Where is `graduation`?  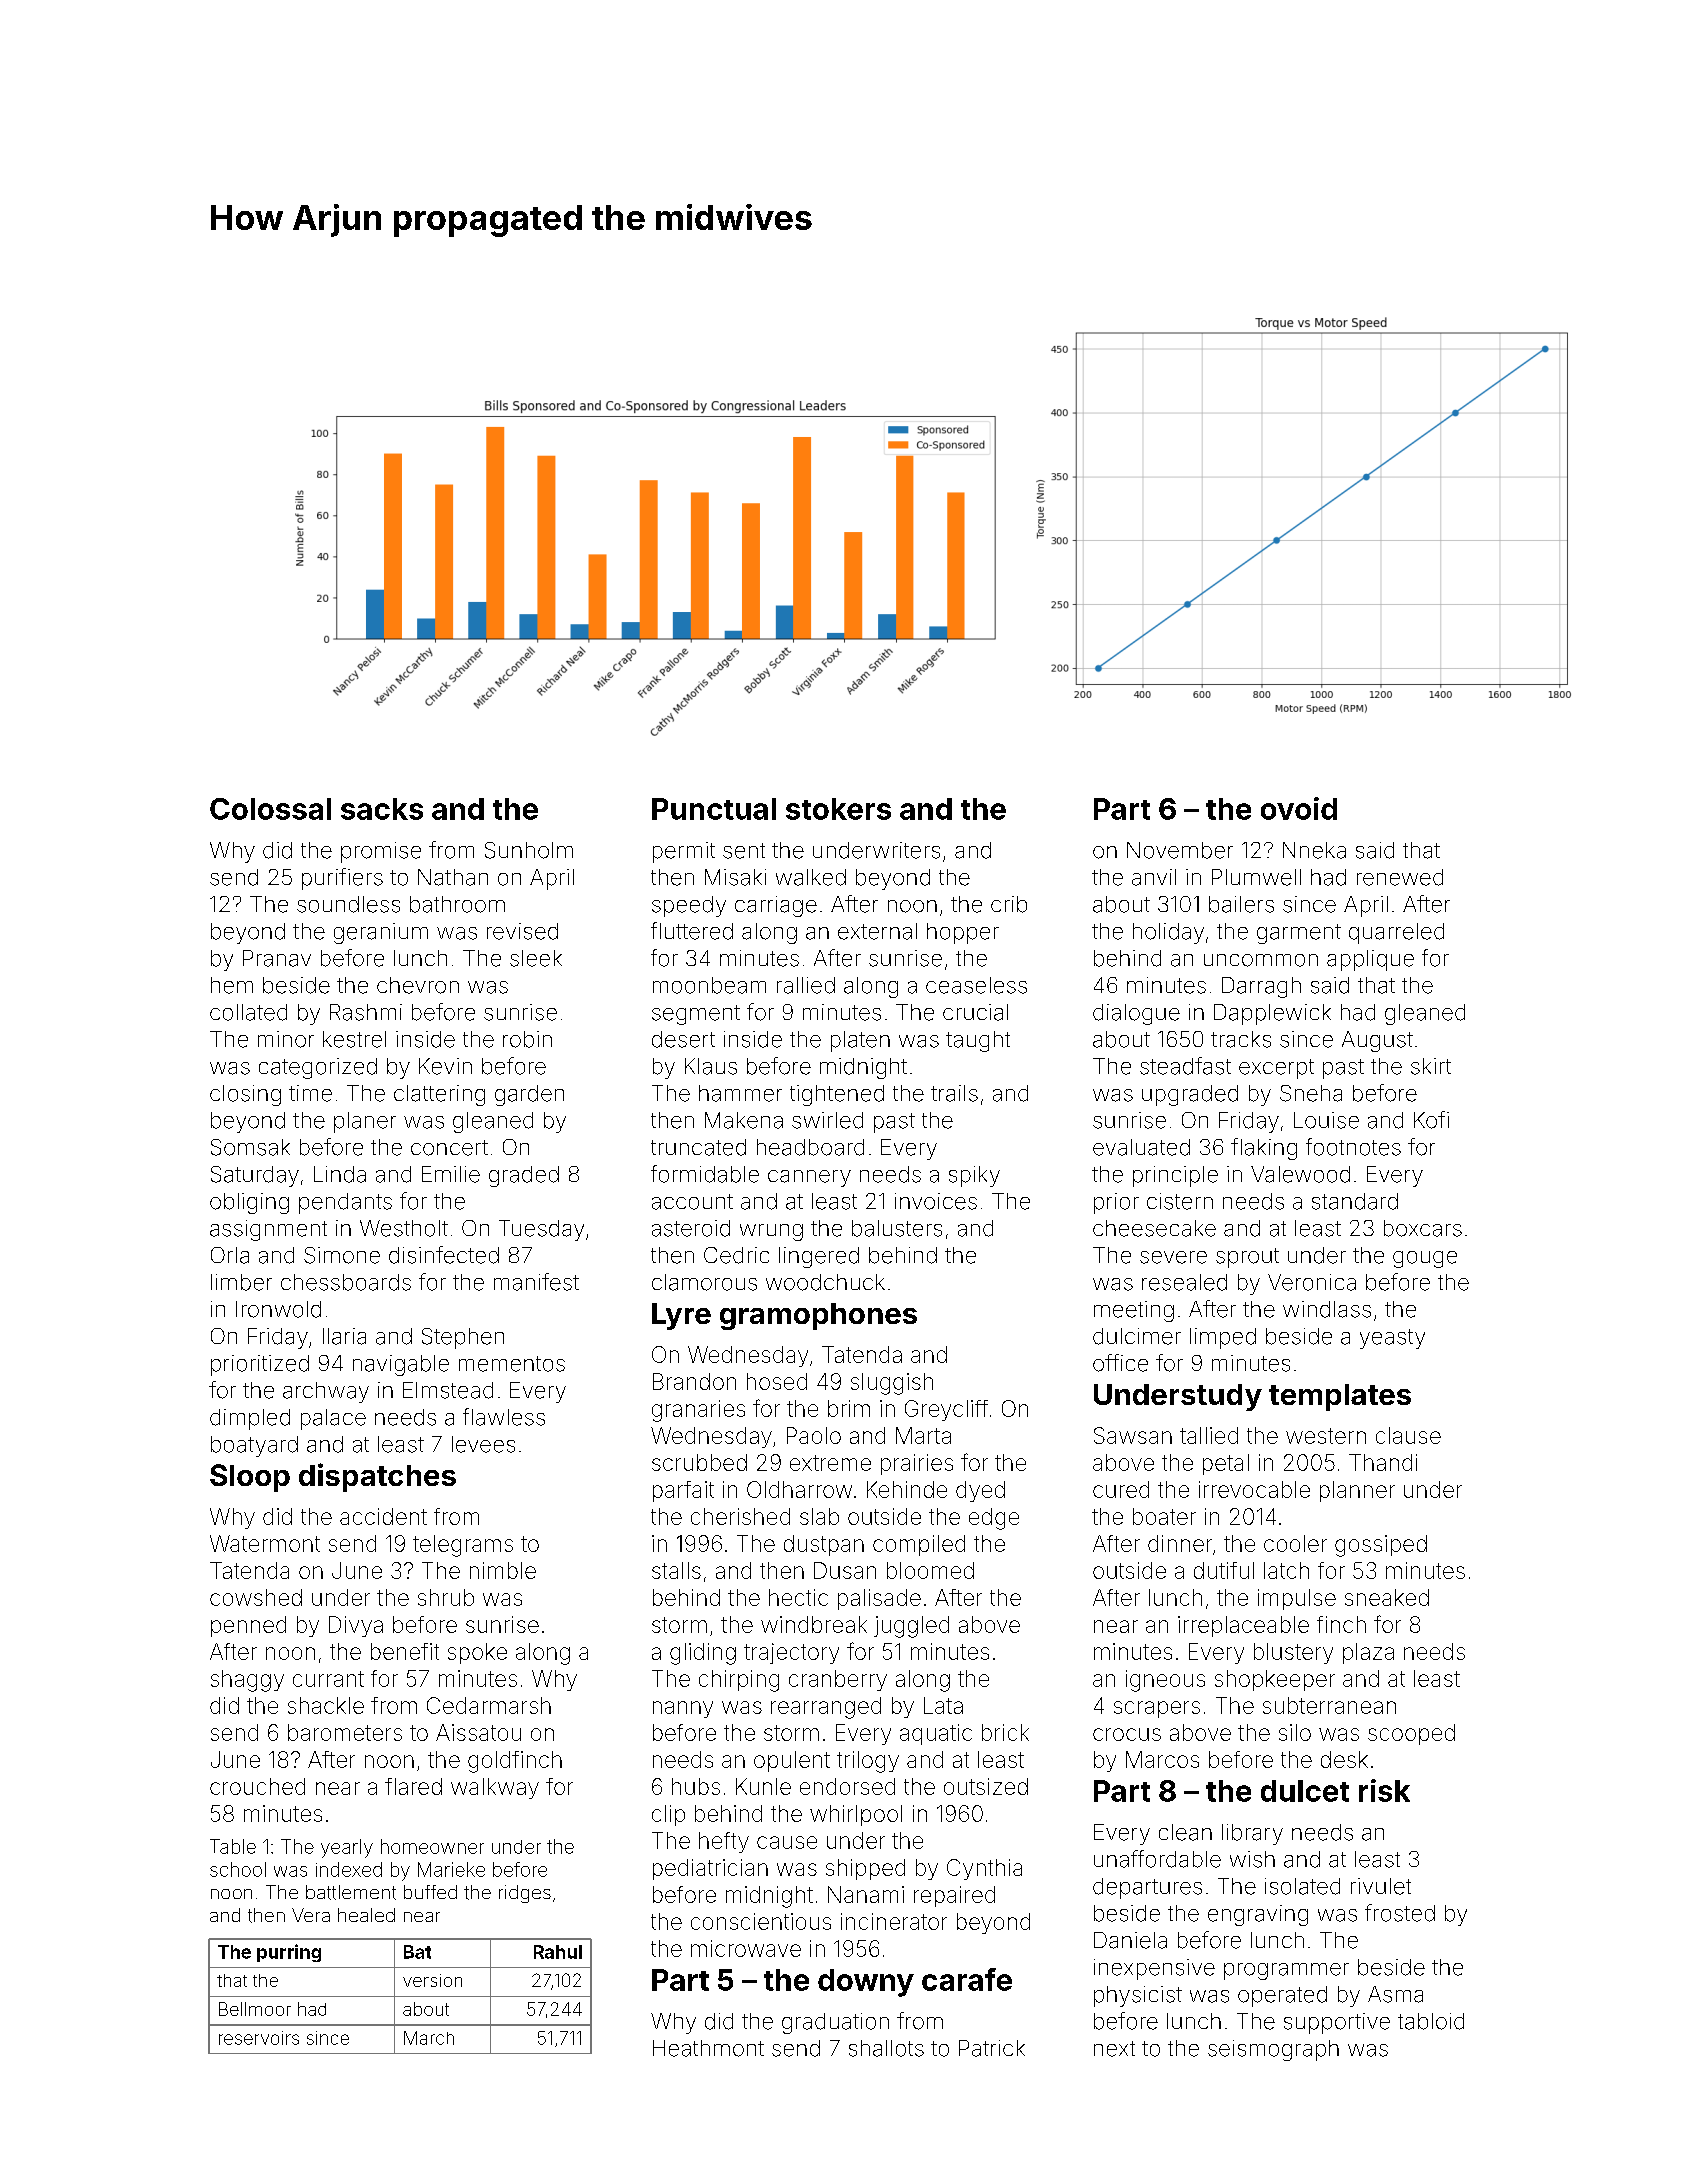 graduation is located at coordinates (835, 2023).
